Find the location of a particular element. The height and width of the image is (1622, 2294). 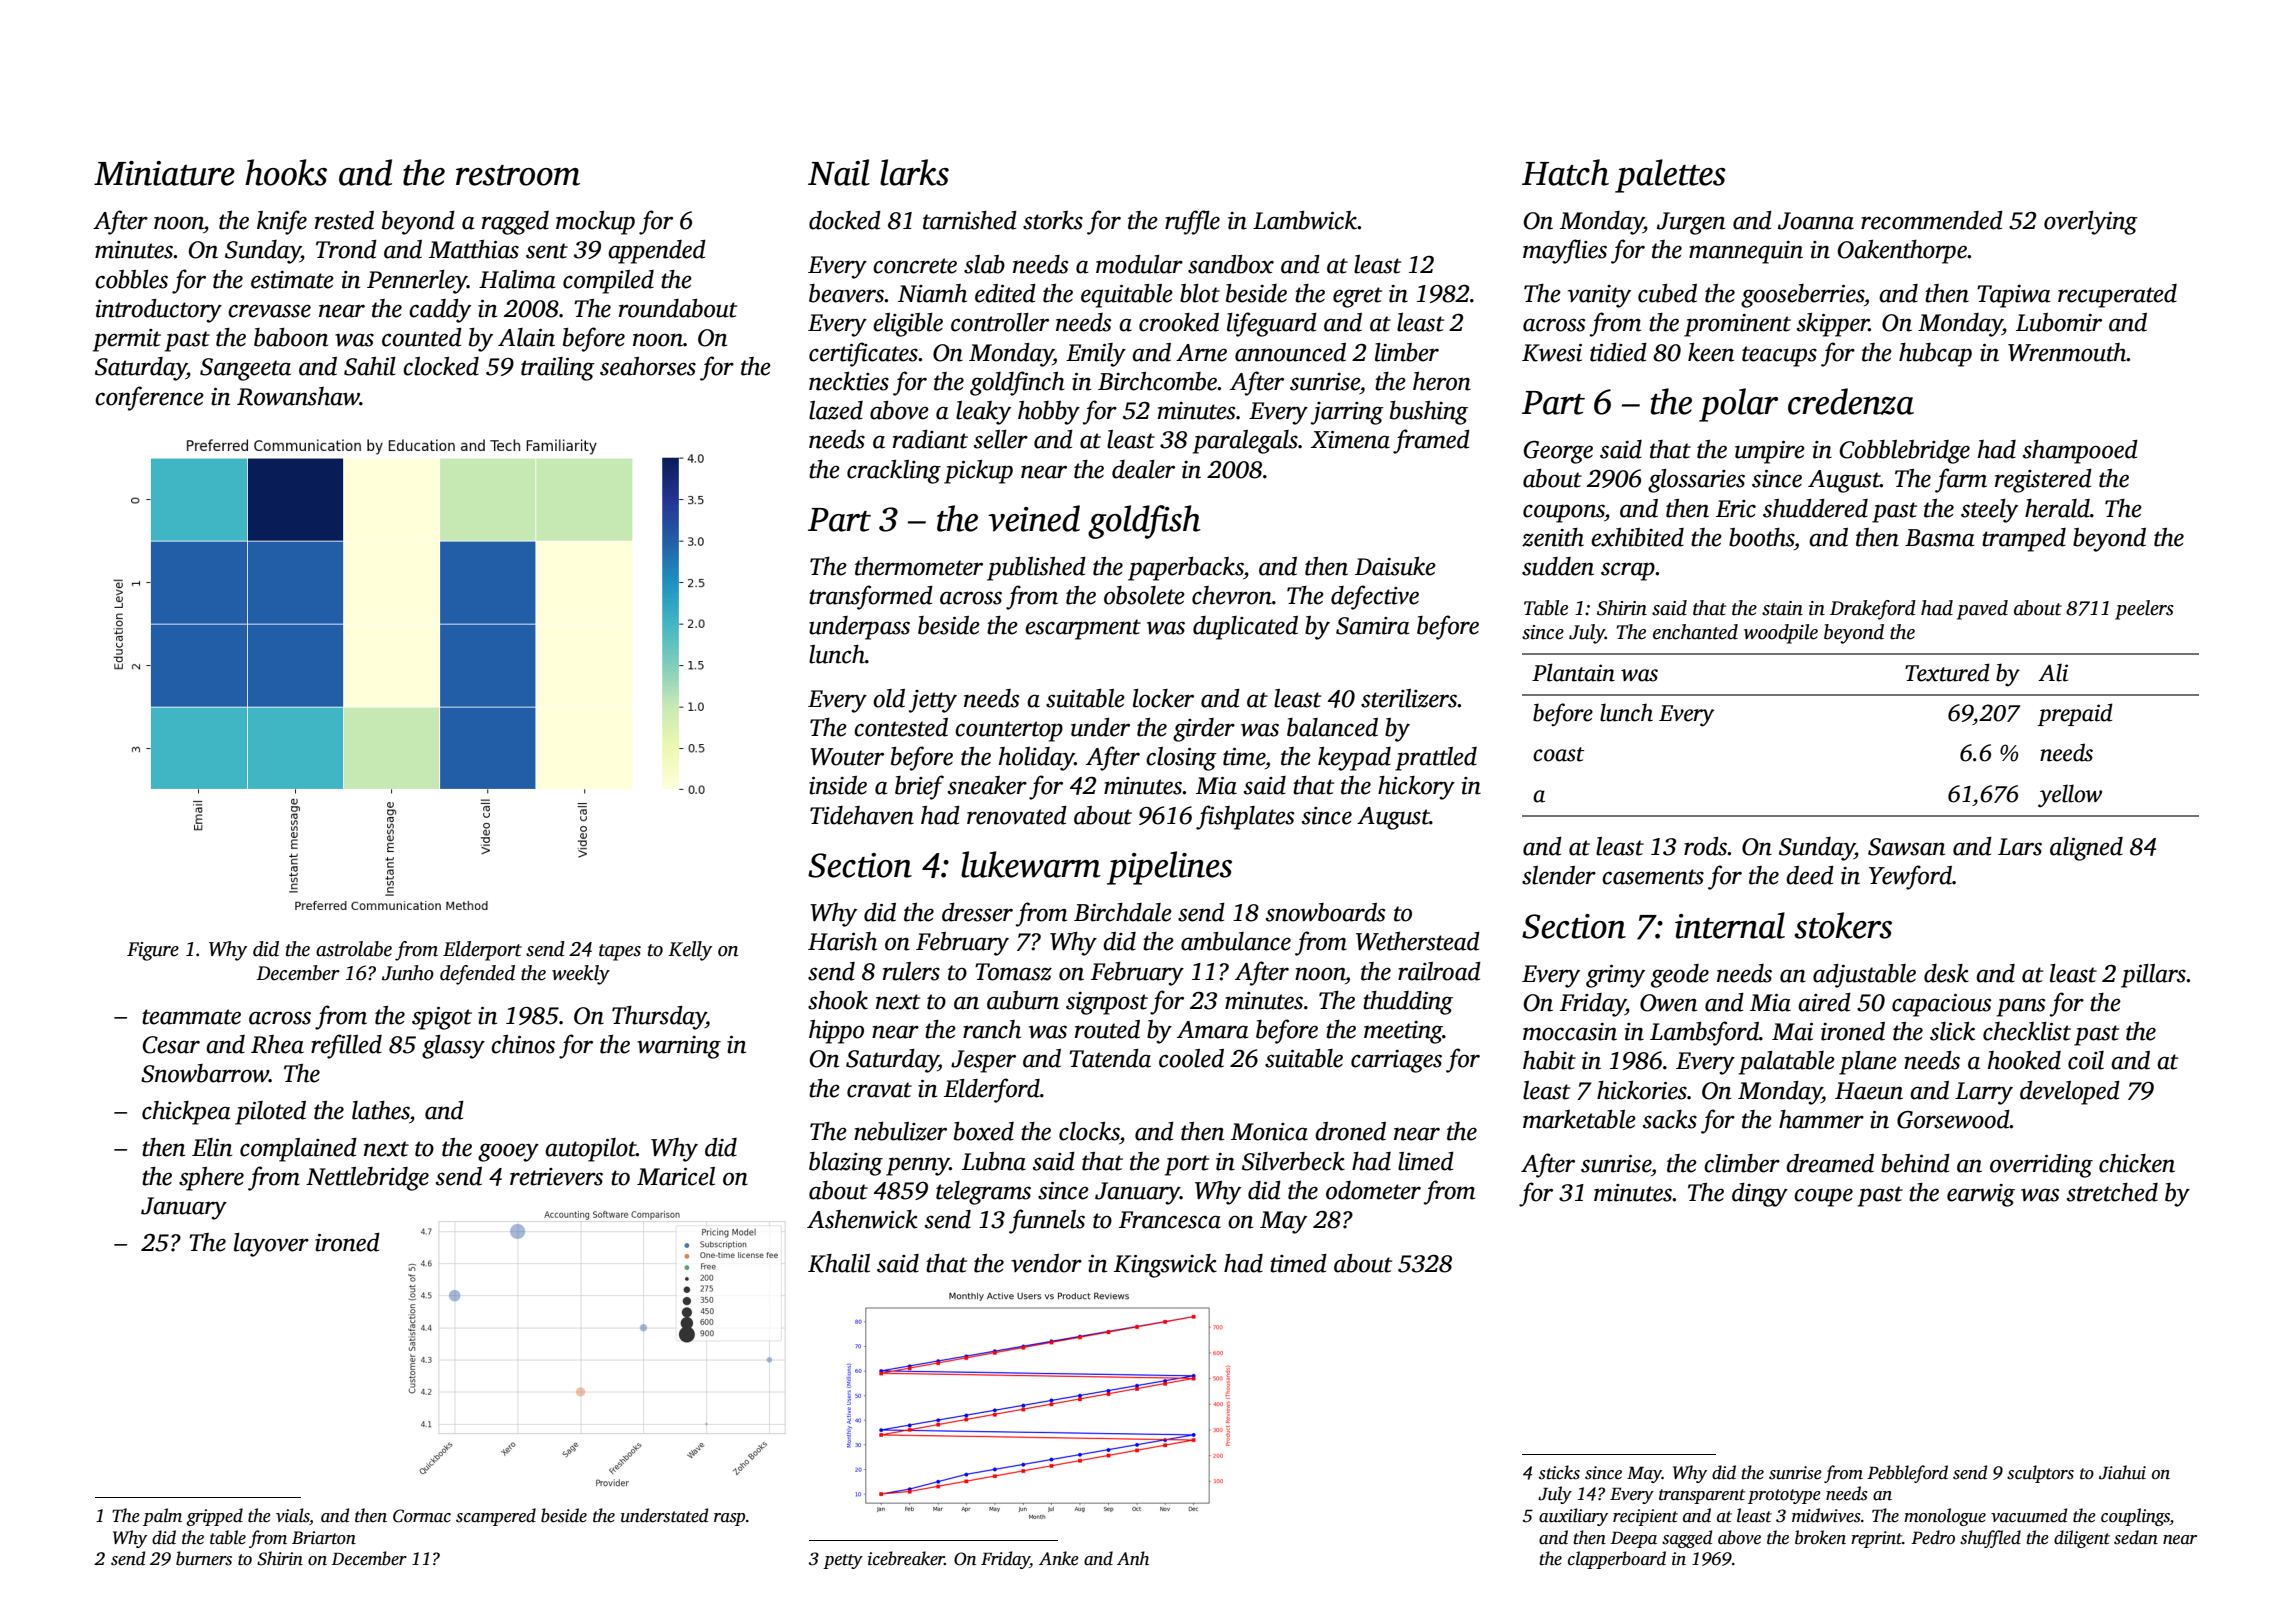

Miniature is located at coordinates (164, 173).
